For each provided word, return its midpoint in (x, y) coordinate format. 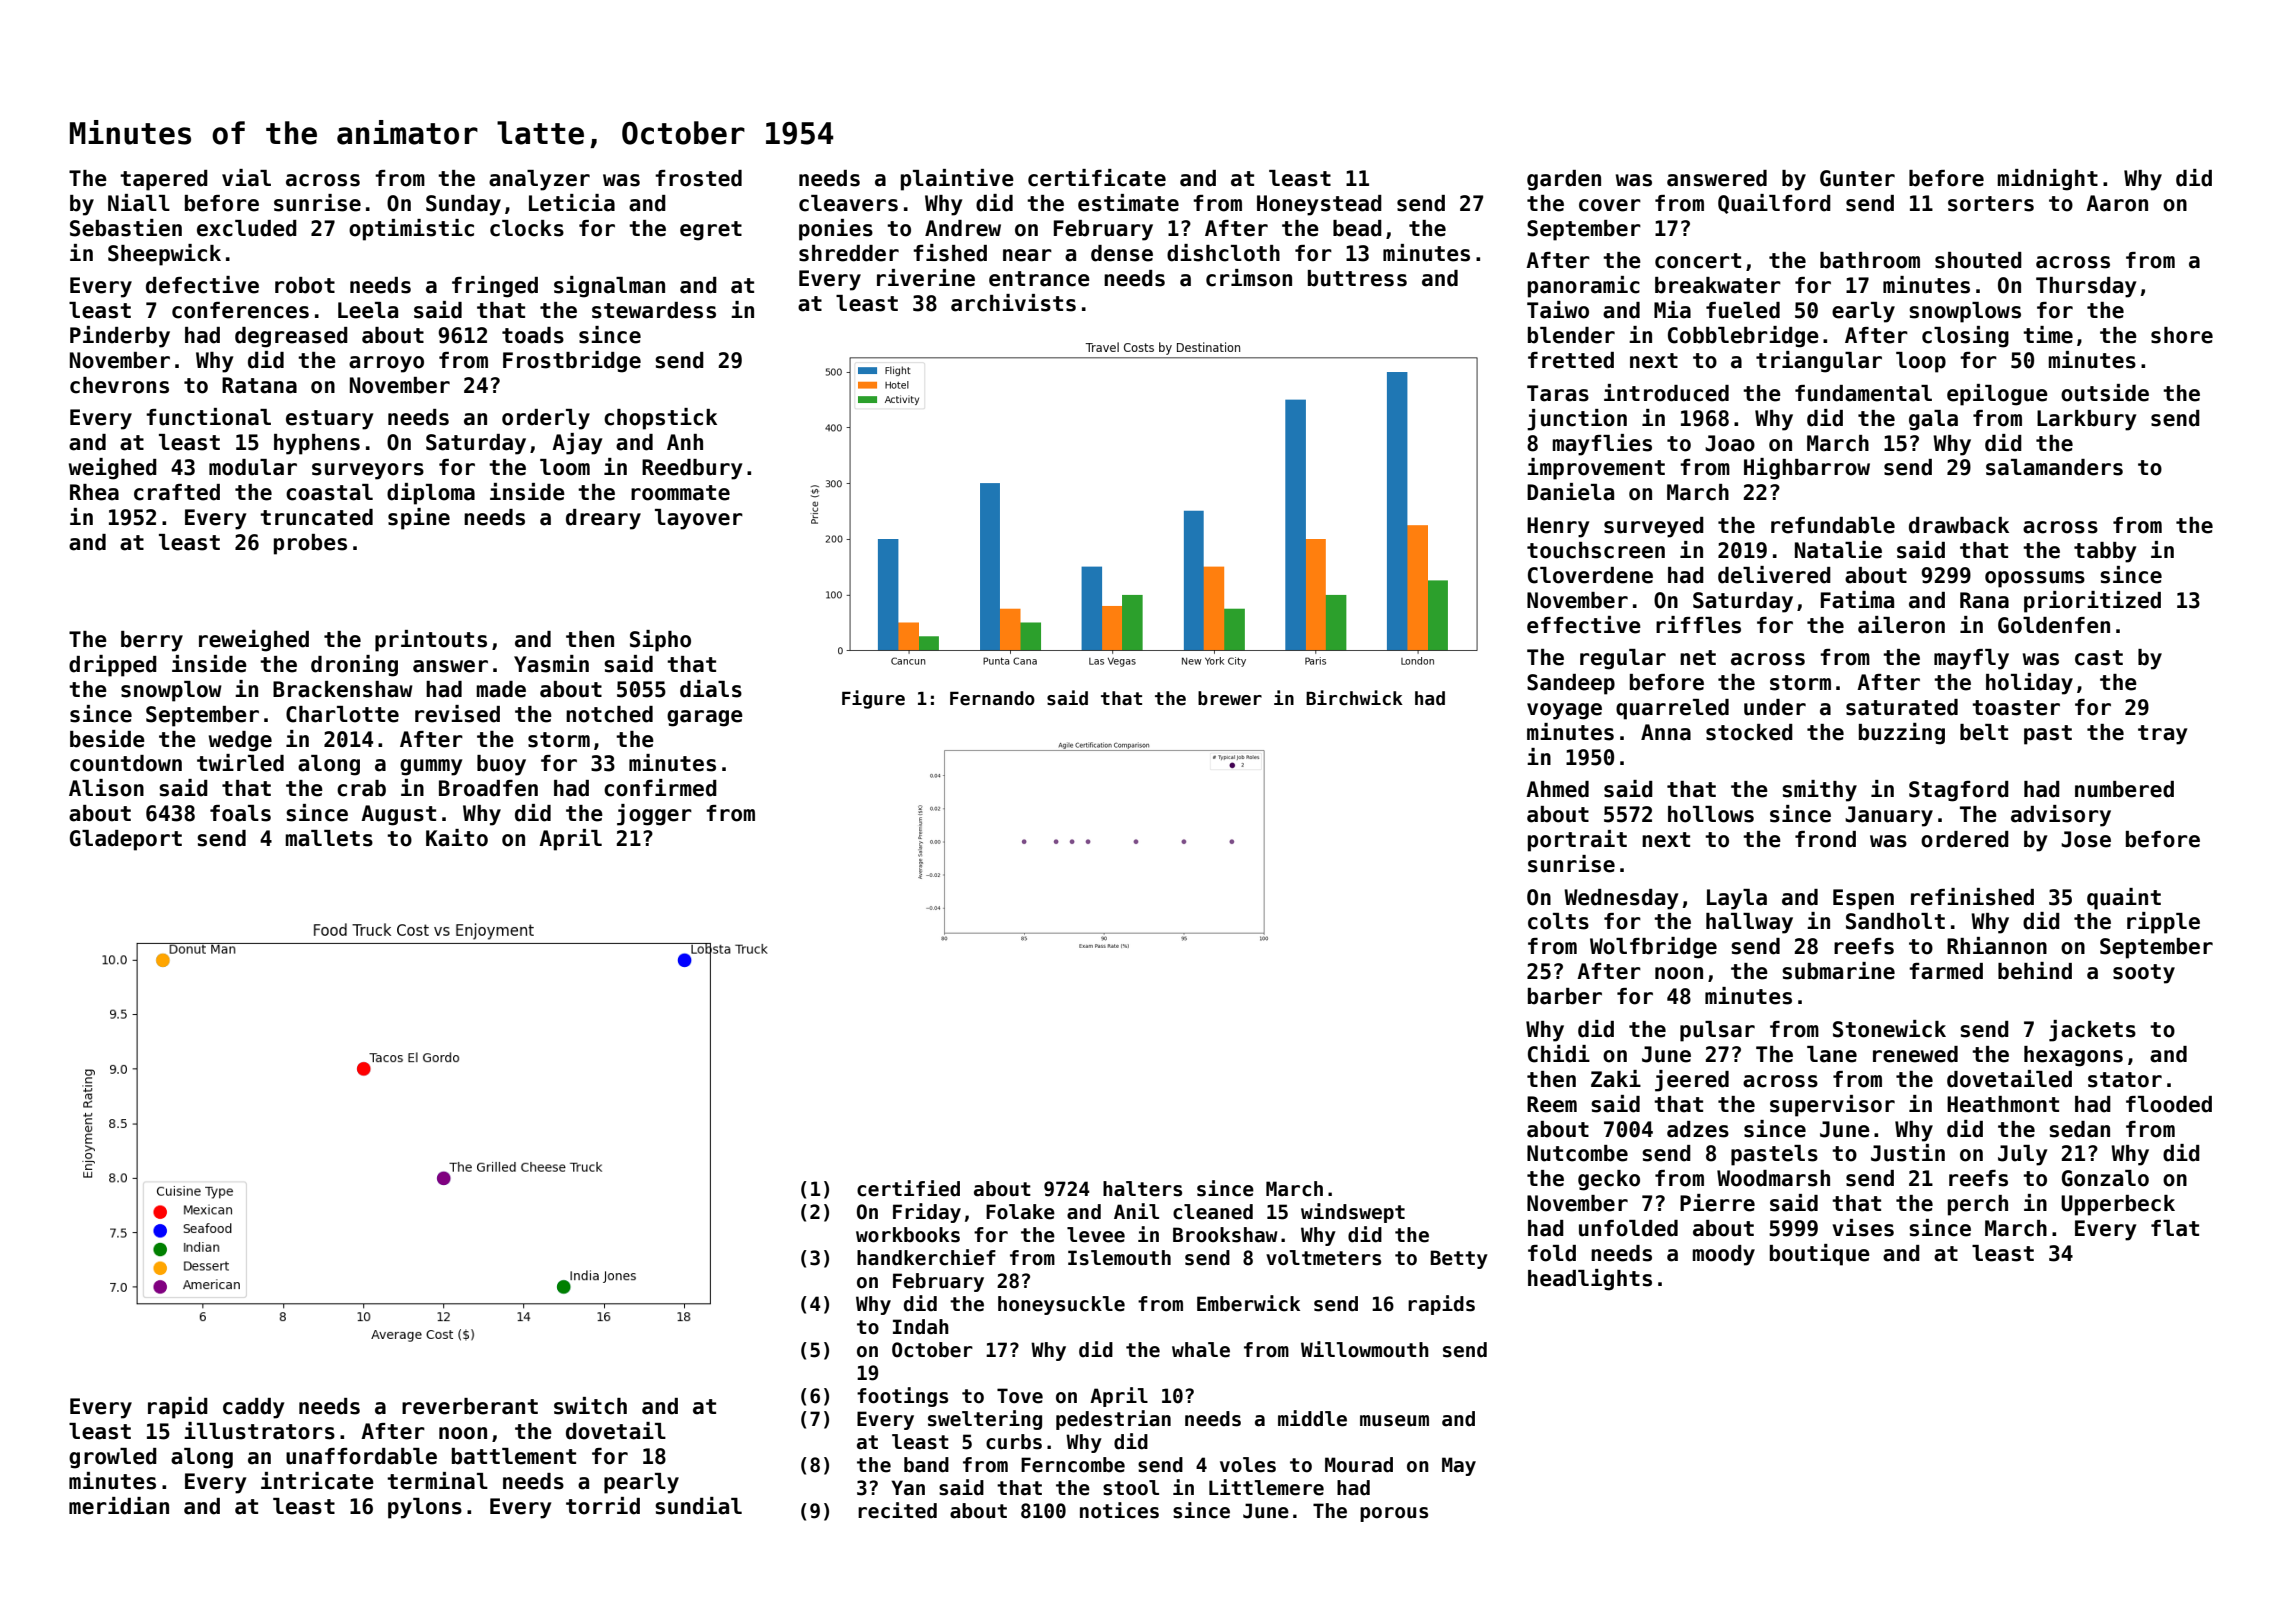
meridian (119, 1506)
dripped (113, 666)
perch (1978, 1205)
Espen (1863, 899)
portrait (1577, 841)
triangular (1819, 362)
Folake (1020, 1212)
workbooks (908, 1235)
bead (1357, 228)
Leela (368, 310)
